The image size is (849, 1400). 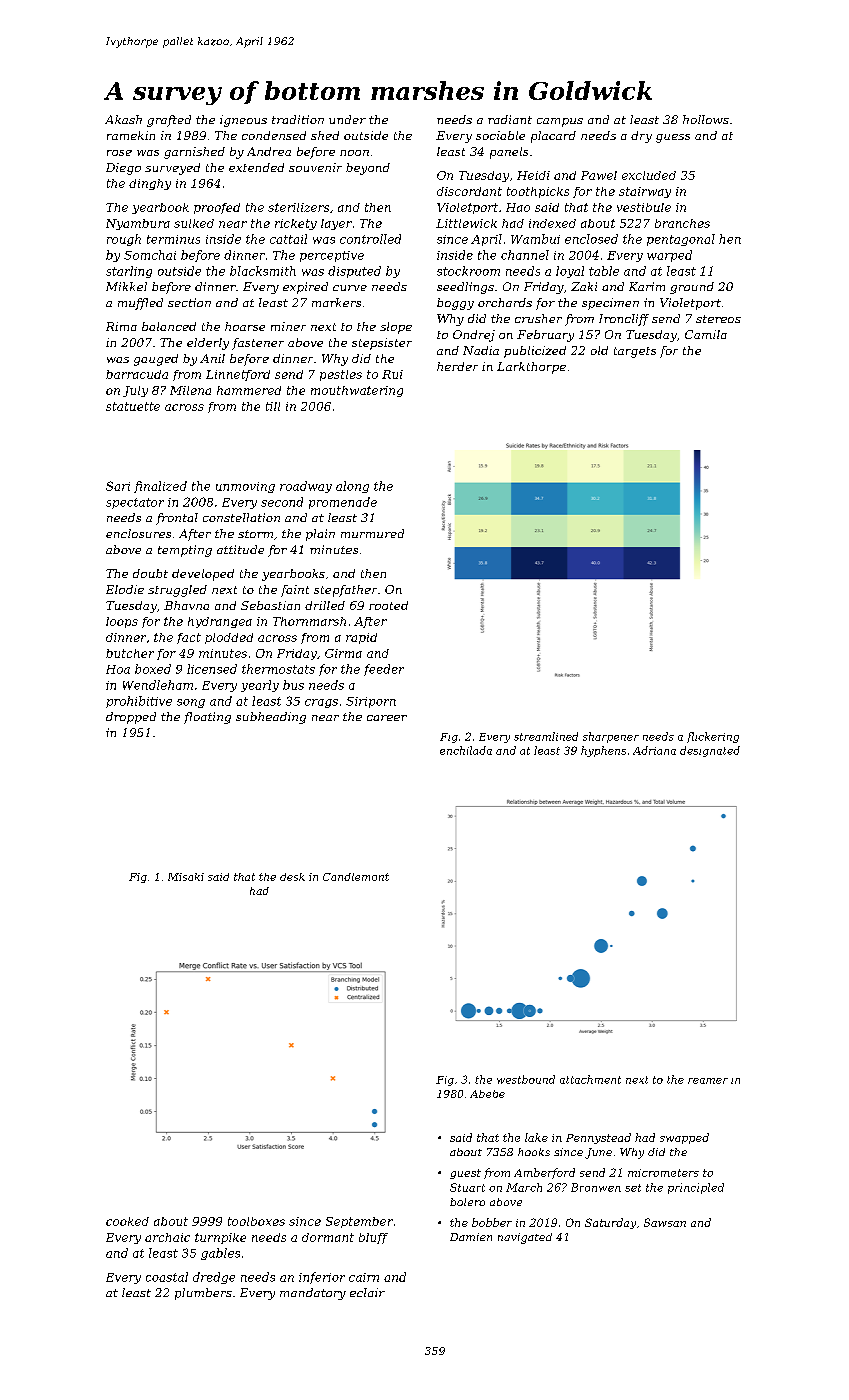 I want to click on enchilada, so click(x=466, y=750).
